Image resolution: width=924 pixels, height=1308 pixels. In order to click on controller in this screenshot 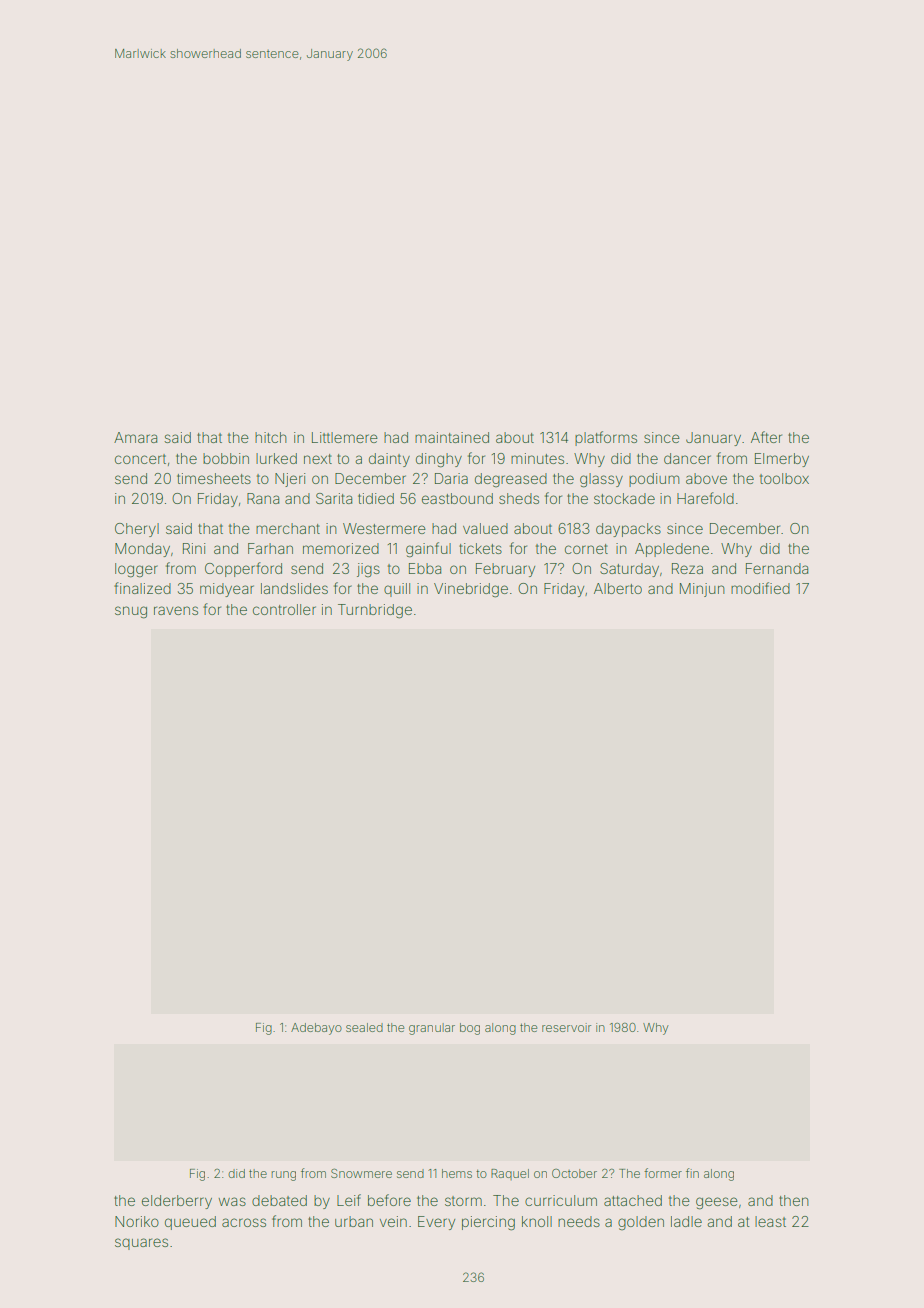, I will do `click(284, 609)`.
